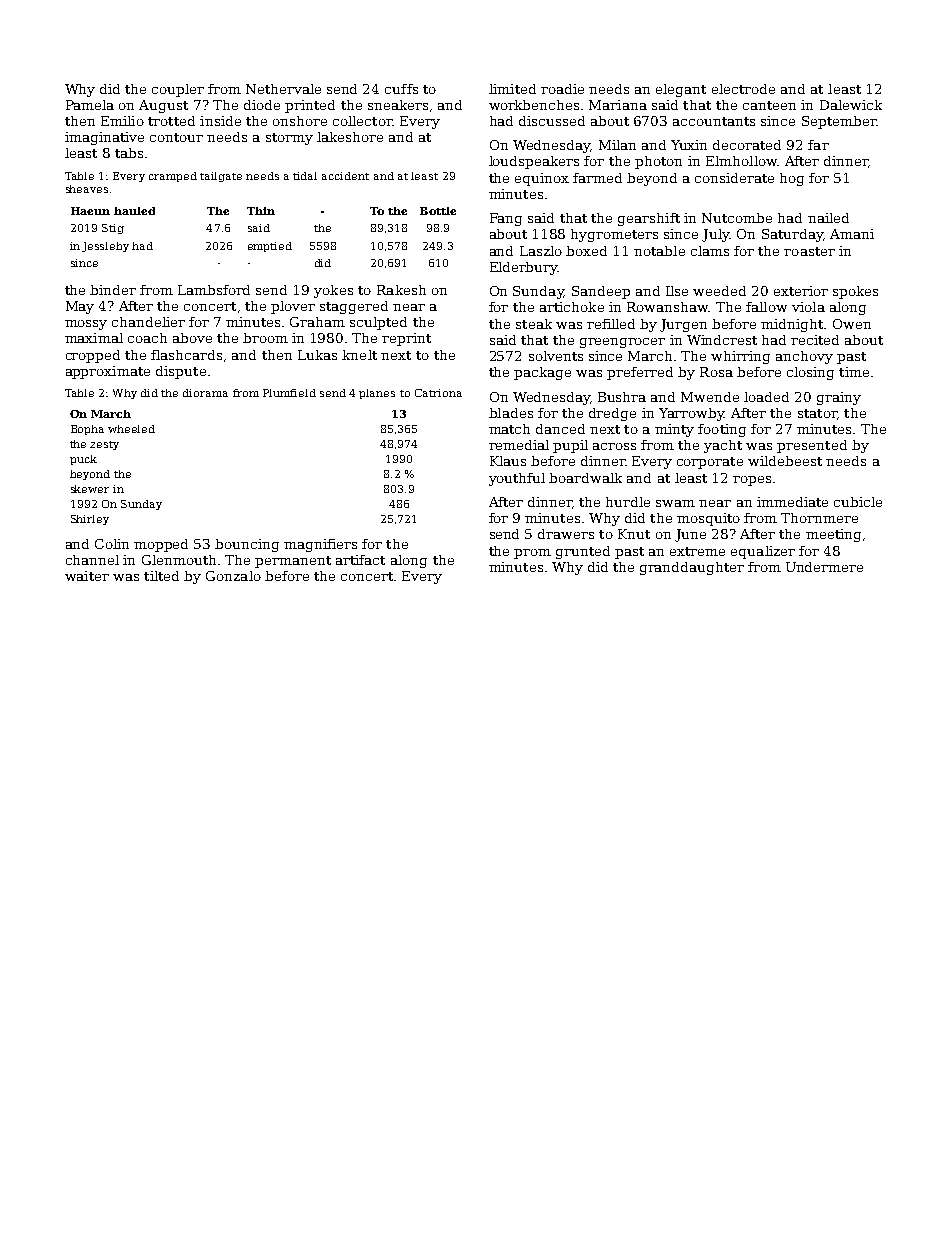 This screenshot has height=1233, width=952. What do you see at coordinates (178, 90) in the screenshot?
I see `coupler` at bounding box center [178, 90].
